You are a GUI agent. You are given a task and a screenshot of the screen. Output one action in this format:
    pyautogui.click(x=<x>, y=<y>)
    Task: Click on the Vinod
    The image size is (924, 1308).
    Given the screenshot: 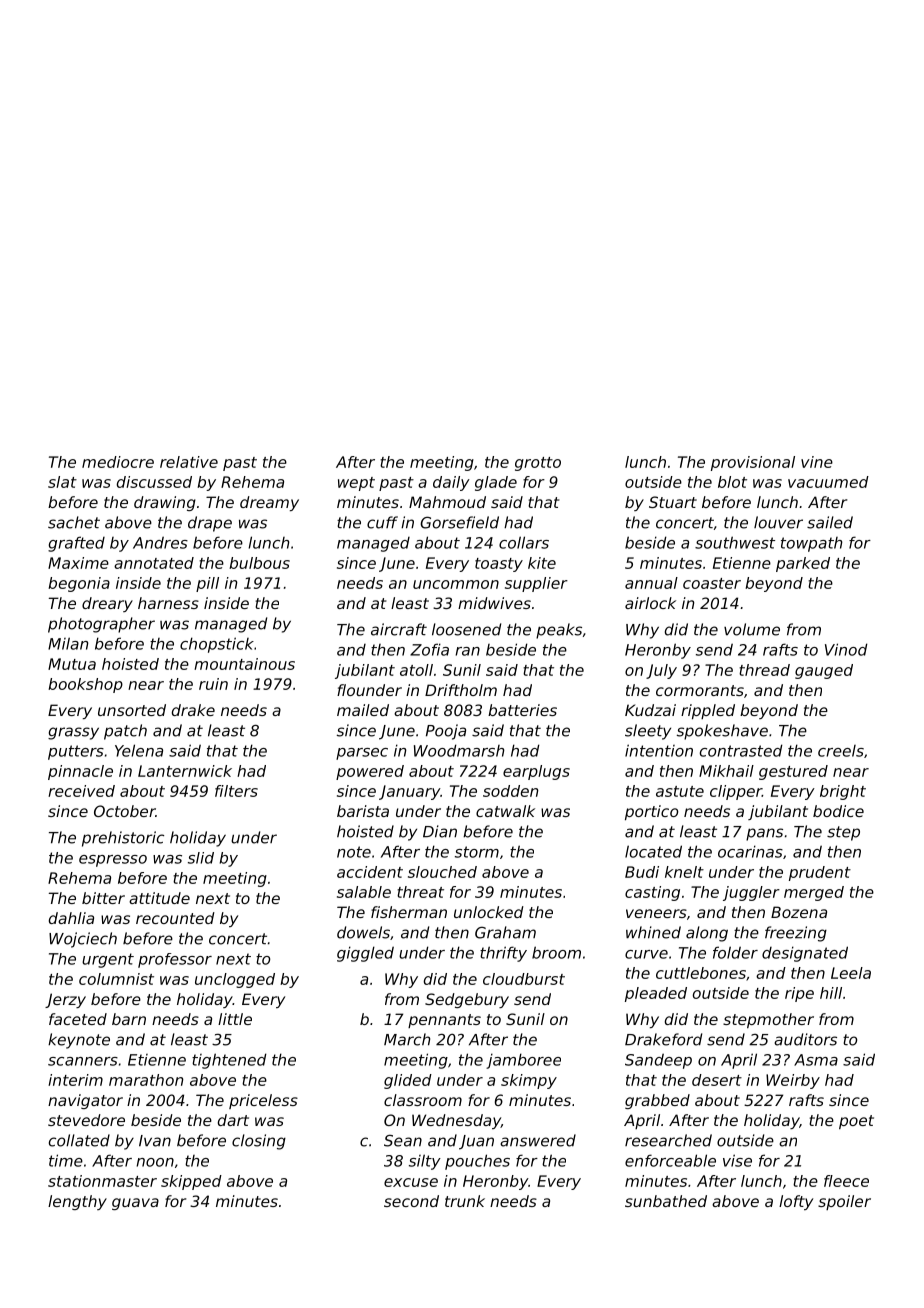 What is the action you would take?
    pyautogui.click(x=846, y=649)
